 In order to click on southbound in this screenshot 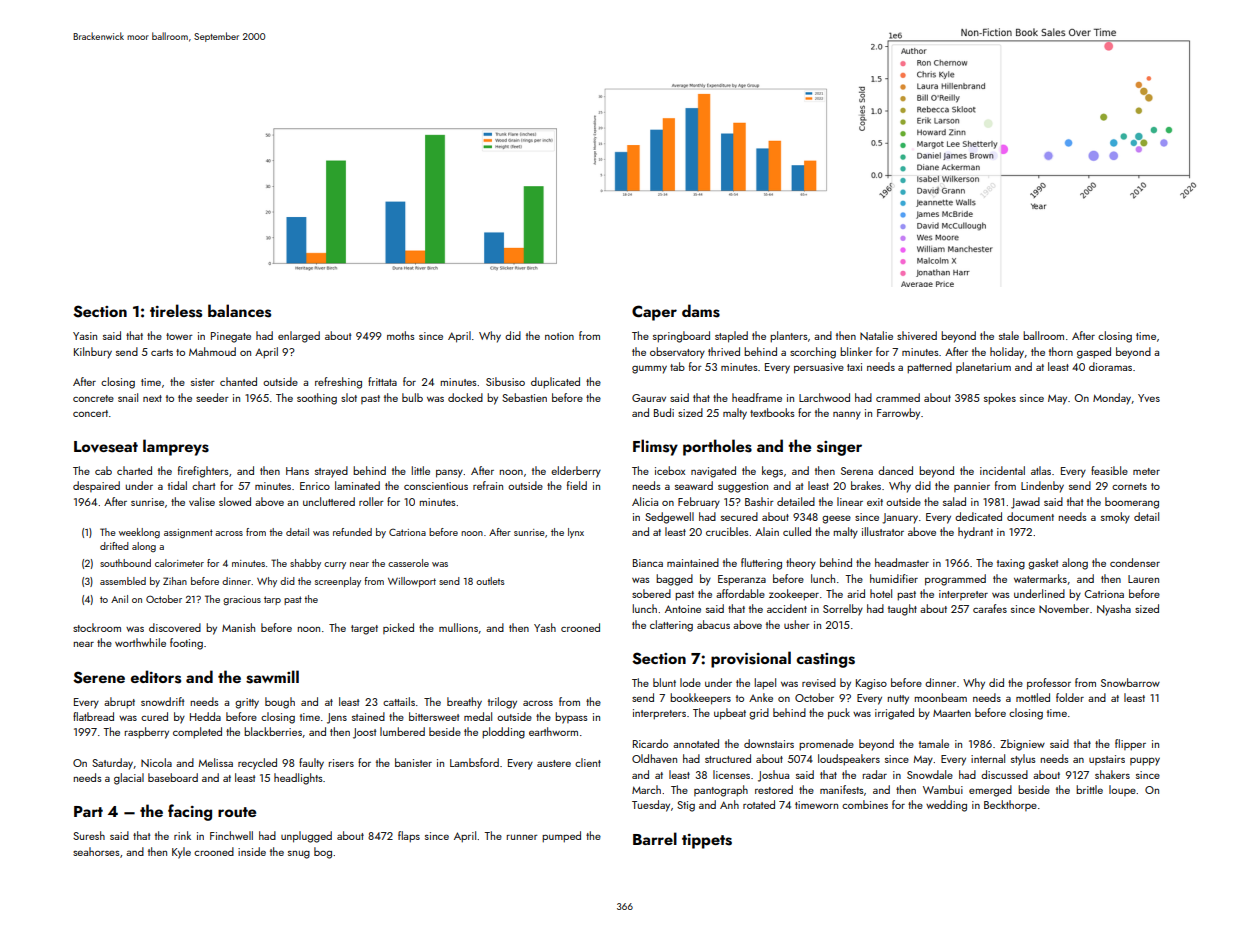, I will do `click(125, 563)`.
